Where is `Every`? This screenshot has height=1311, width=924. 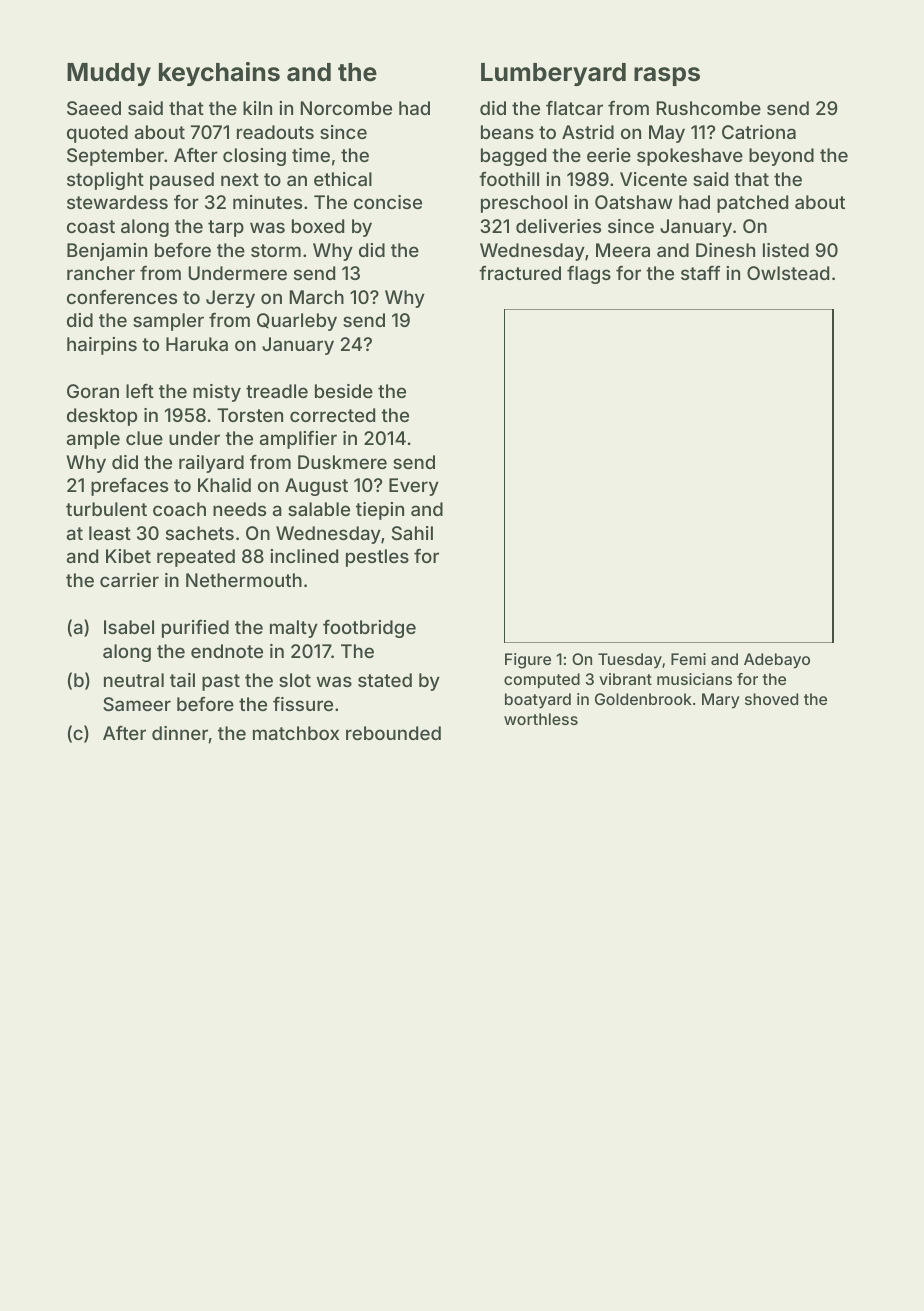
Every is located at coordinates (414, 487).
